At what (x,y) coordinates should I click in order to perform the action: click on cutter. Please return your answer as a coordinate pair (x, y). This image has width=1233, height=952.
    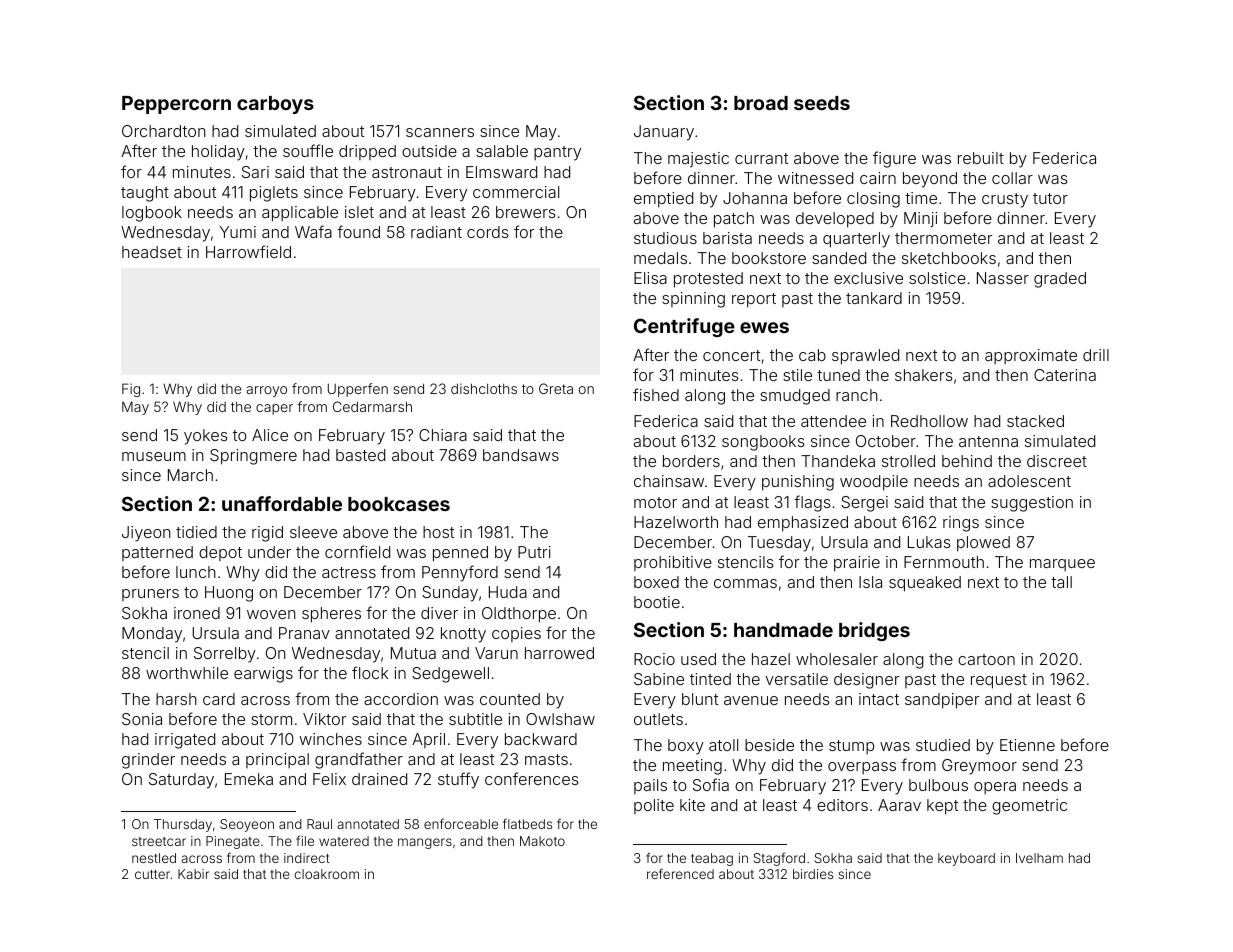
    Looking at the image, I should click on (152, 874).
